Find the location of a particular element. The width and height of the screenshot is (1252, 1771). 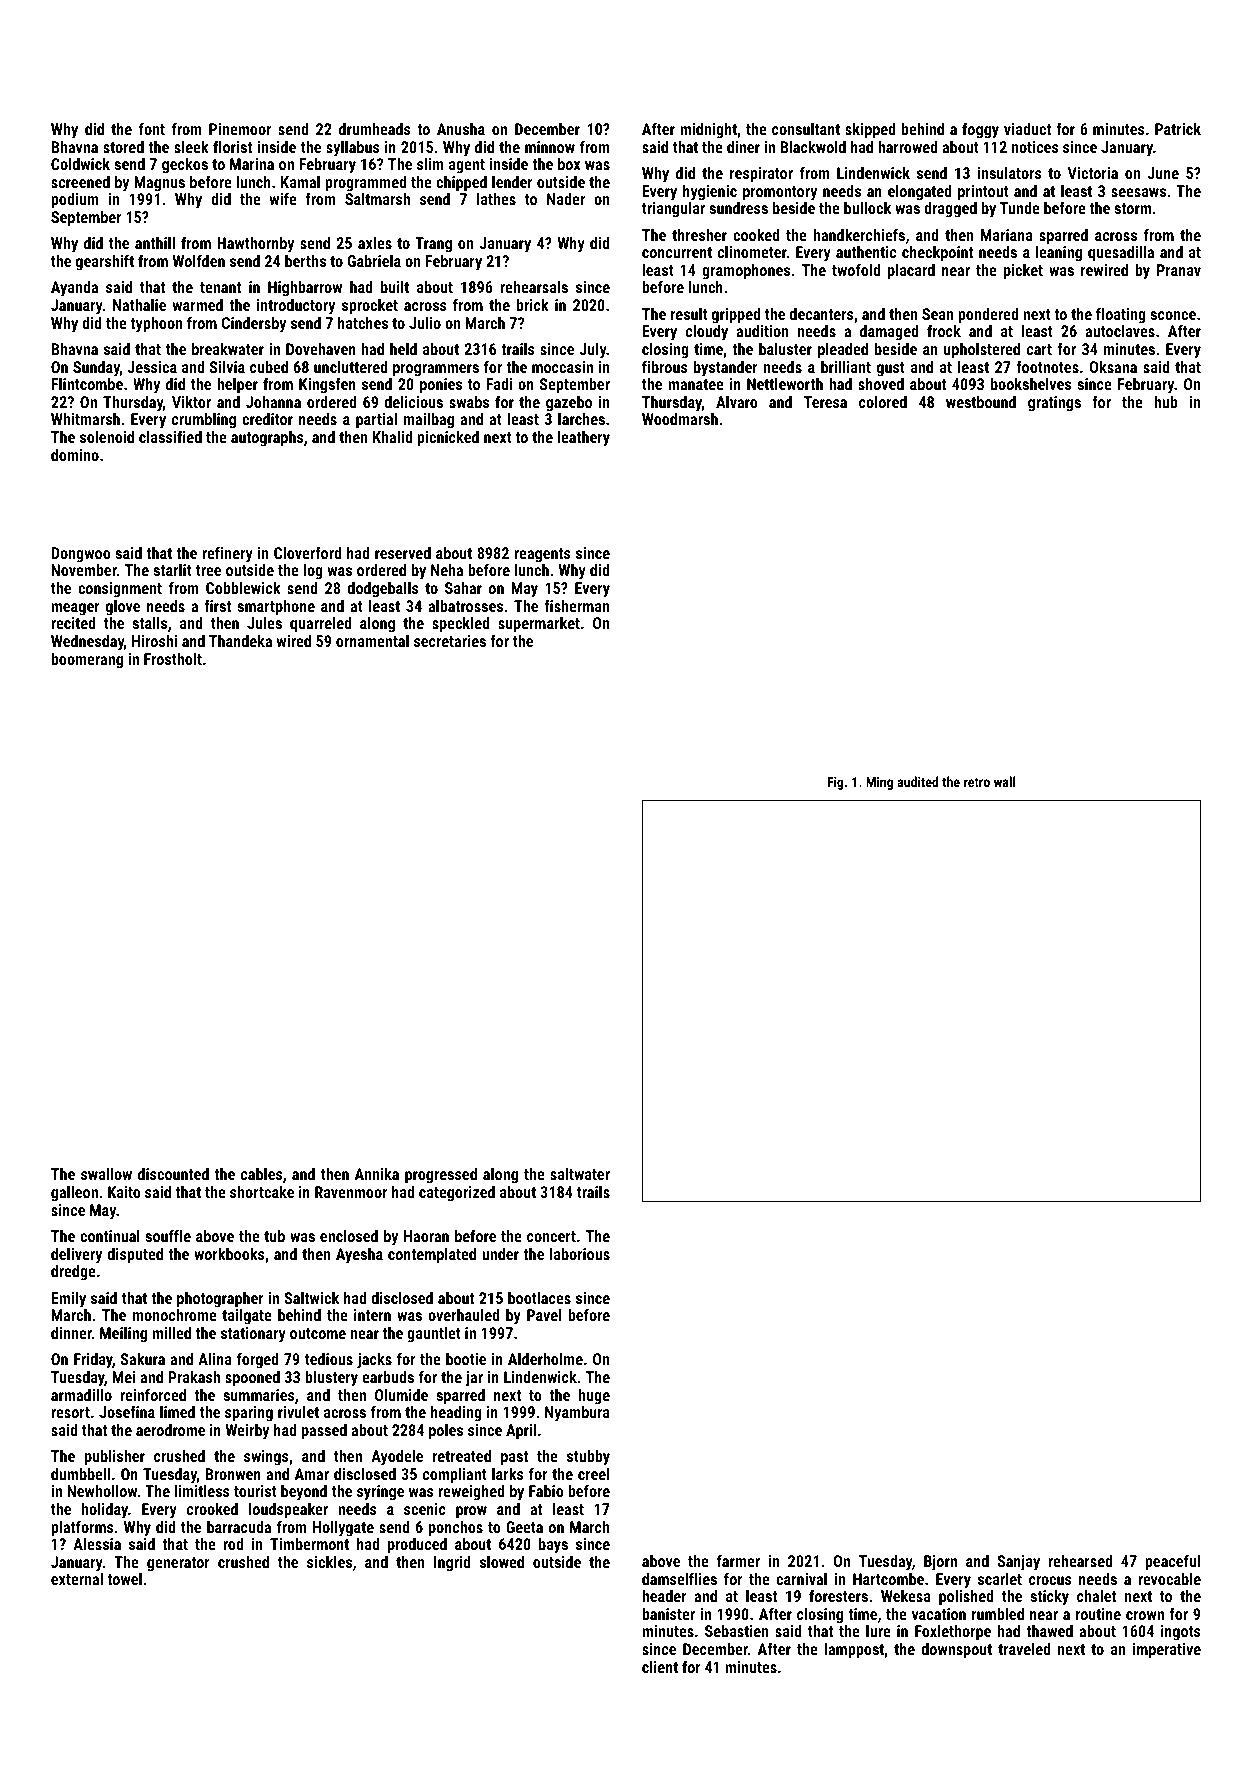

Anusha is located at coordinates (461, 129).
